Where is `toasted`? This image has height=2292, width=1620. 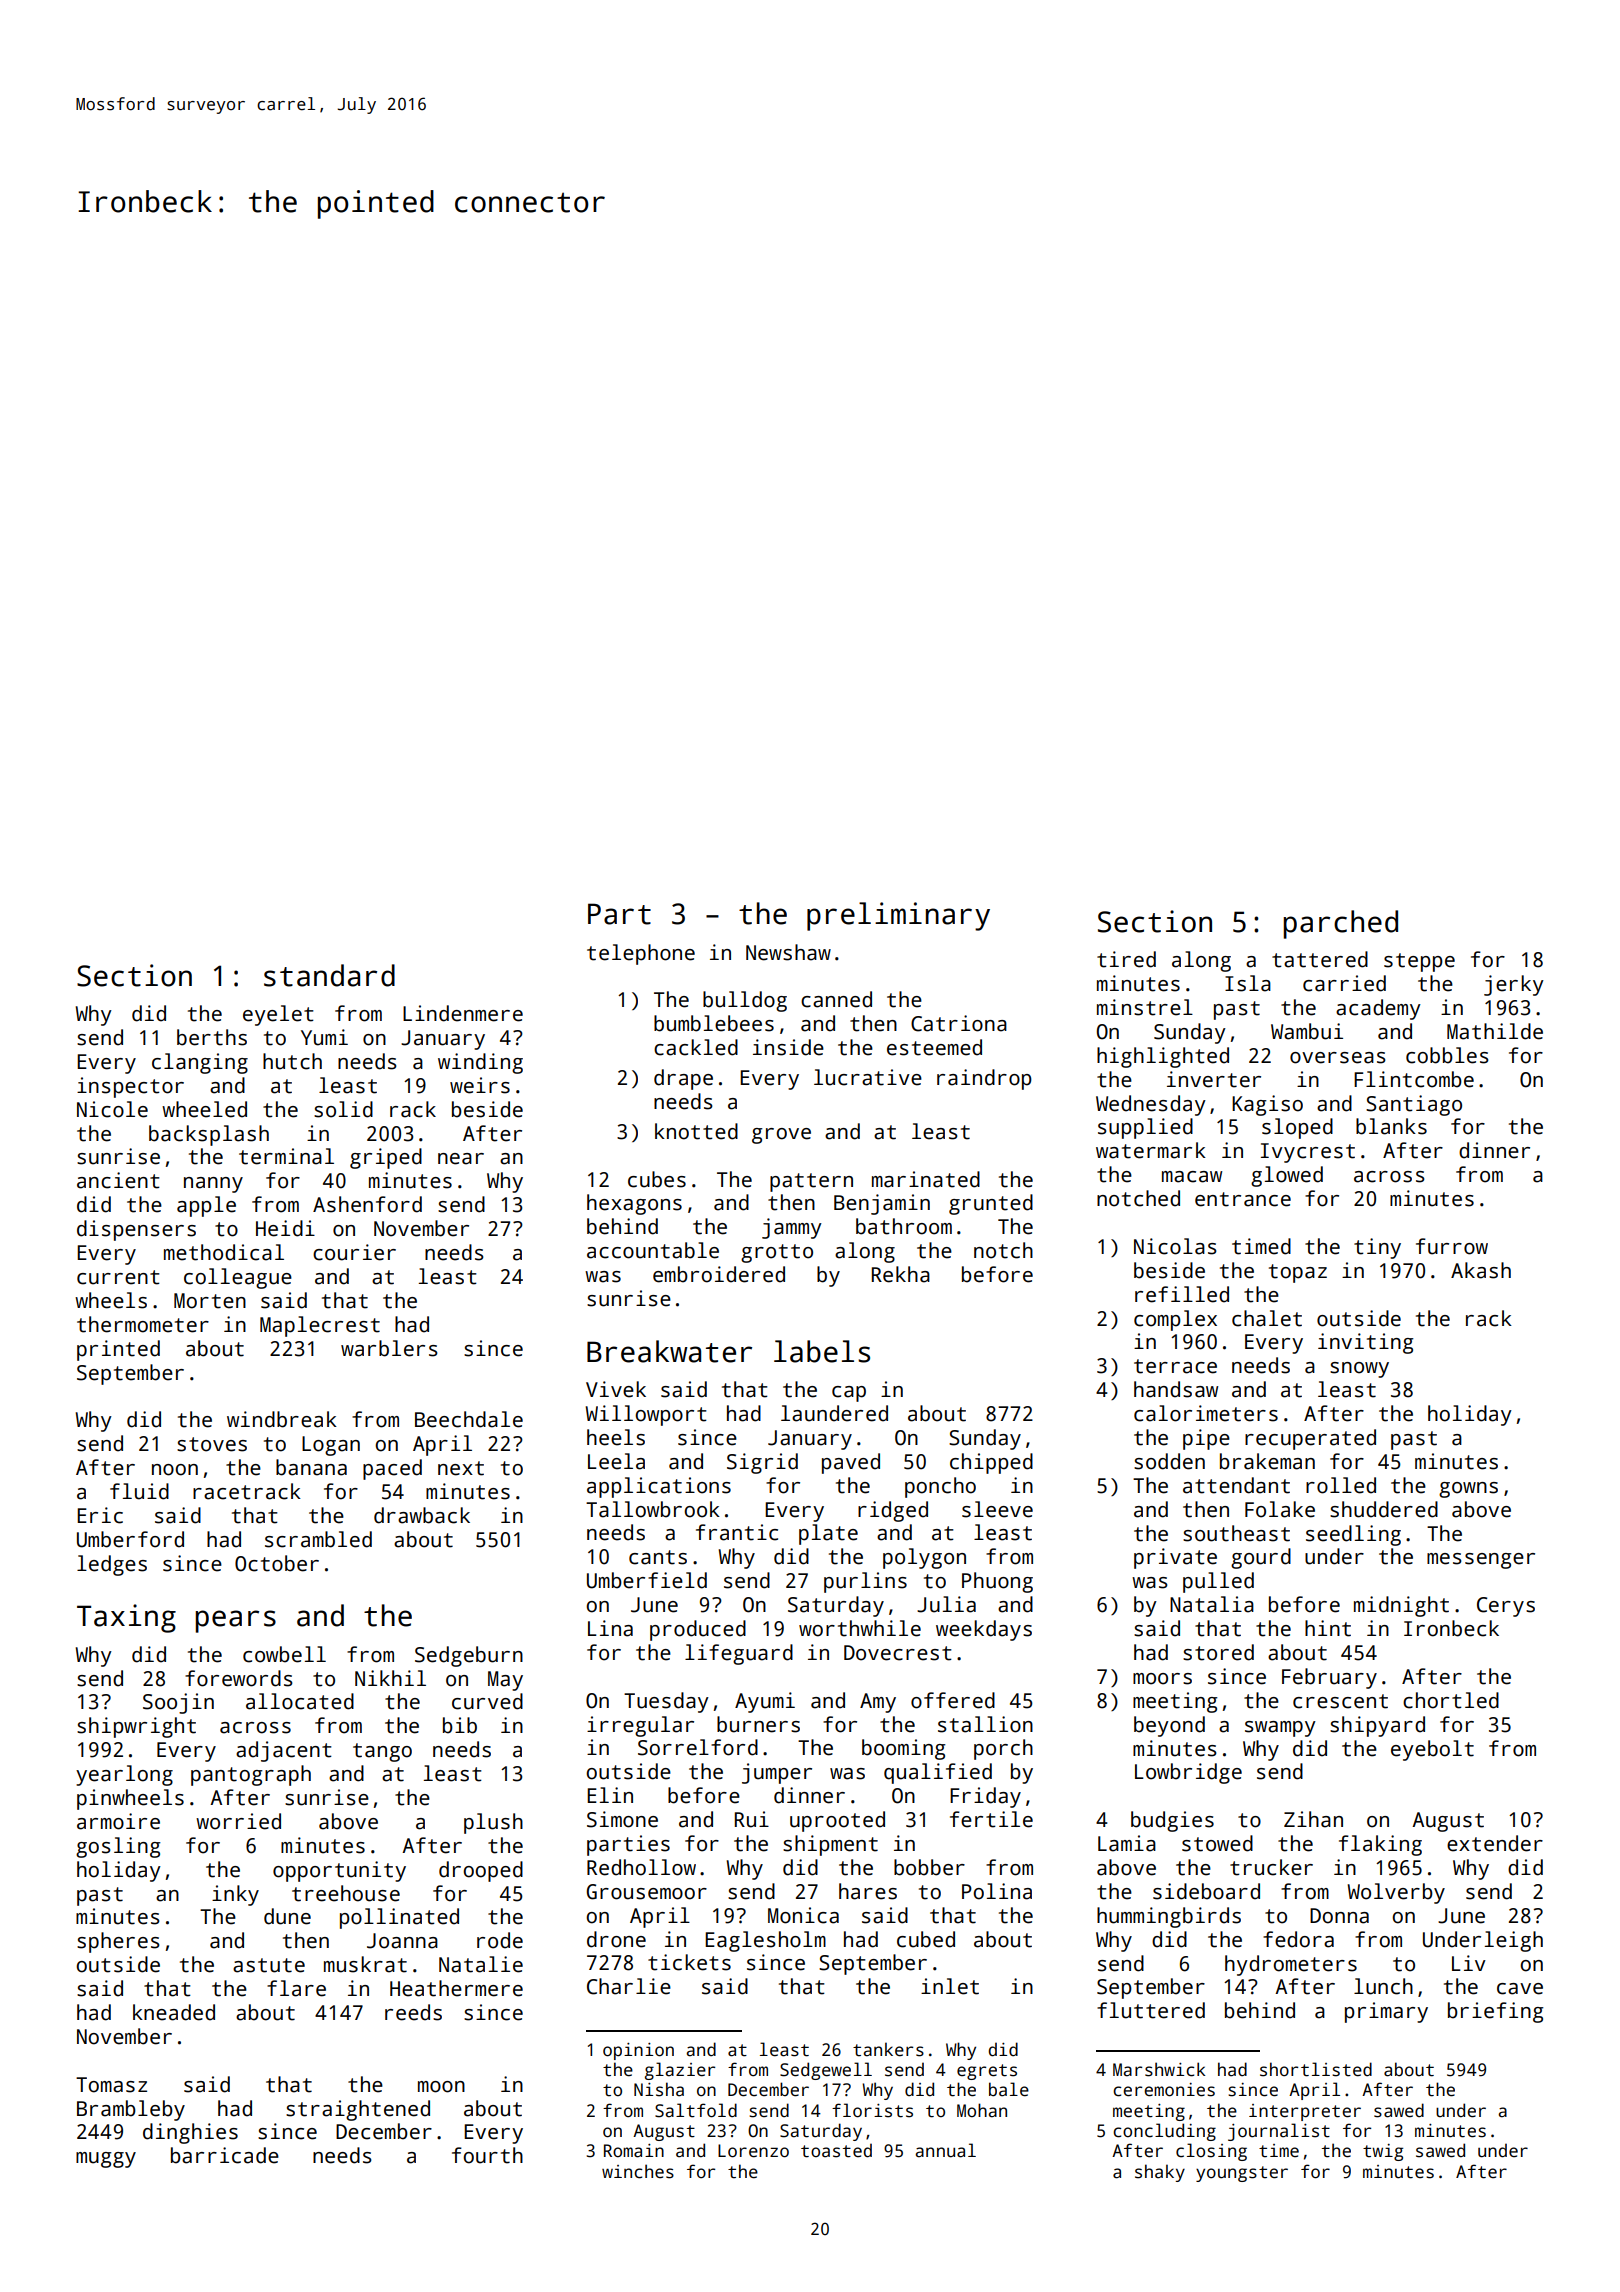
toasted is located at coordinates (836, 2150).
